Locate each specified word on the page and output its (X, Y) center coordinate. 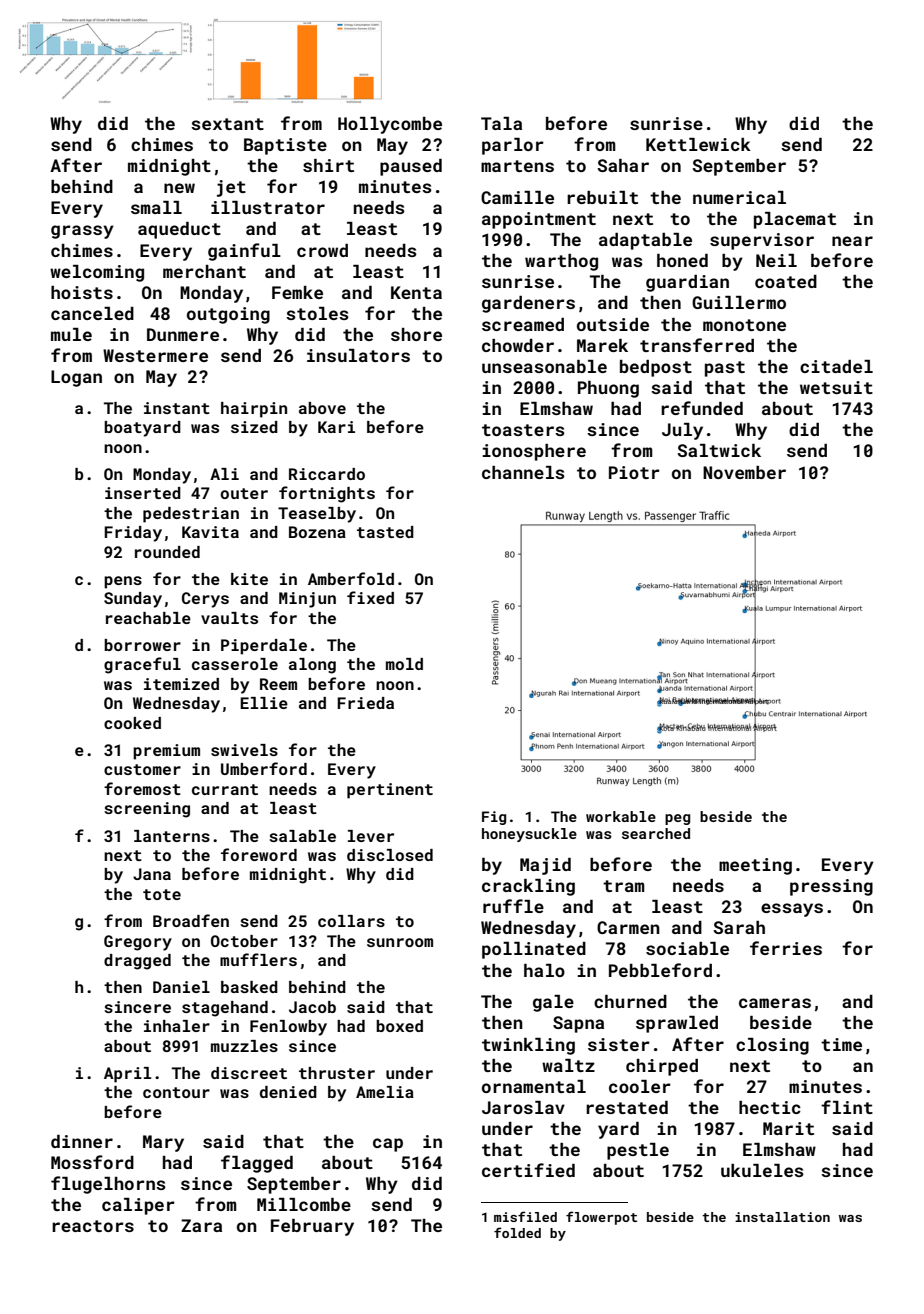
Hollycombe (390, 125)
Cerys (205, 600)
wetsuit (836, 387)
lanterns (172, 836)
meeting (755, 866)
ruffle (513, 906)
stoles (317, 313)
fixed (370, 597)
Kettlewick (698, 144)
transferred (697, 345)
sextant (227, 124)
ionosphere (534, 452)
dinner (82, 1141)
